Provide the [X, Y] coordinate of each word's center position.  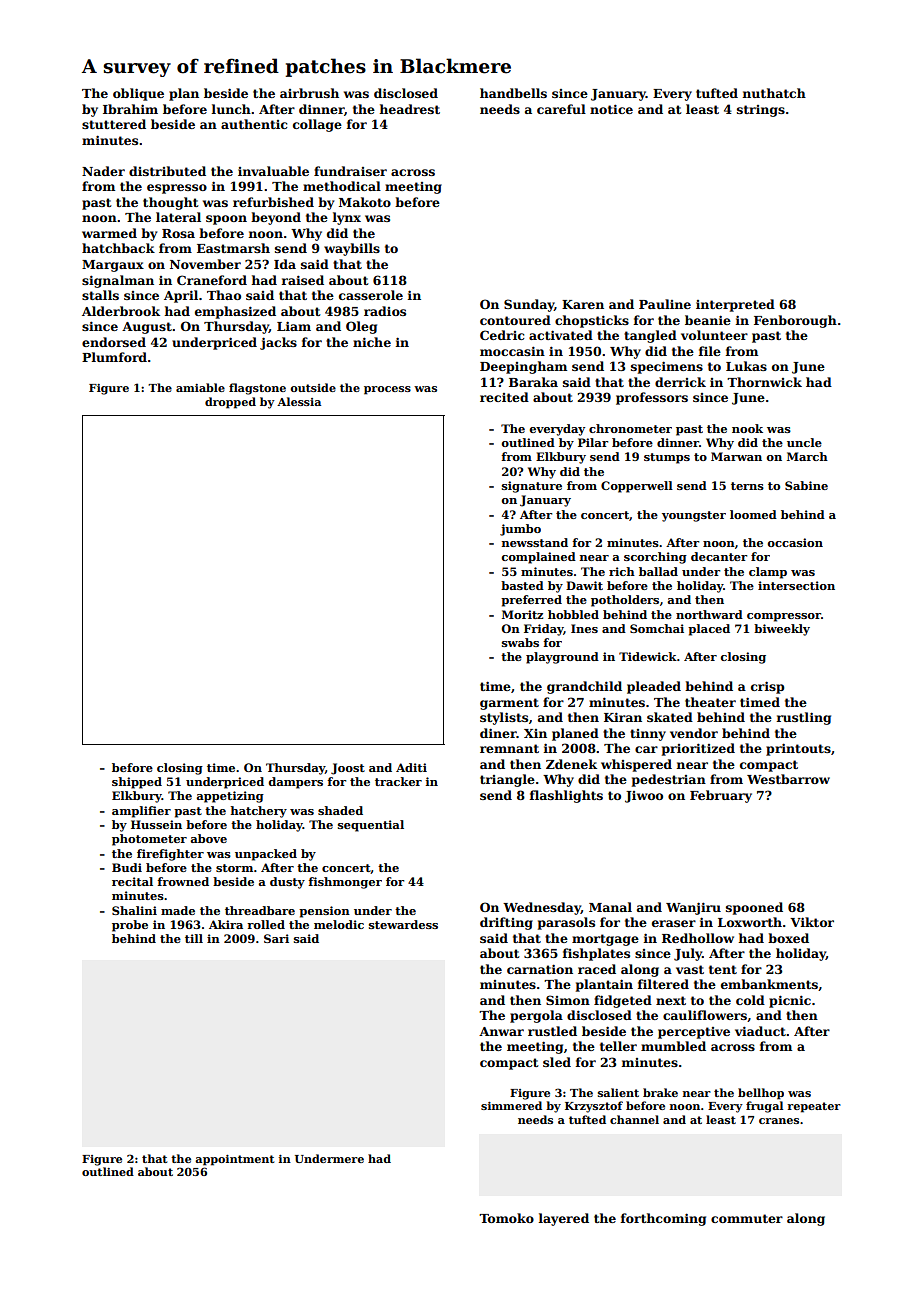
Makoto [365, 202]
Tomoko [506, 1218]
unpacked [266, 855]
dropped [230, 403]
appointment [234, 1160]
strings [761, 111]
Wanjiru [693, 908]
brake [660, 1092]
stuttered [114, 124]
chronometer [630, 428]
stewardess [403, 924]
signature [532, 487]
